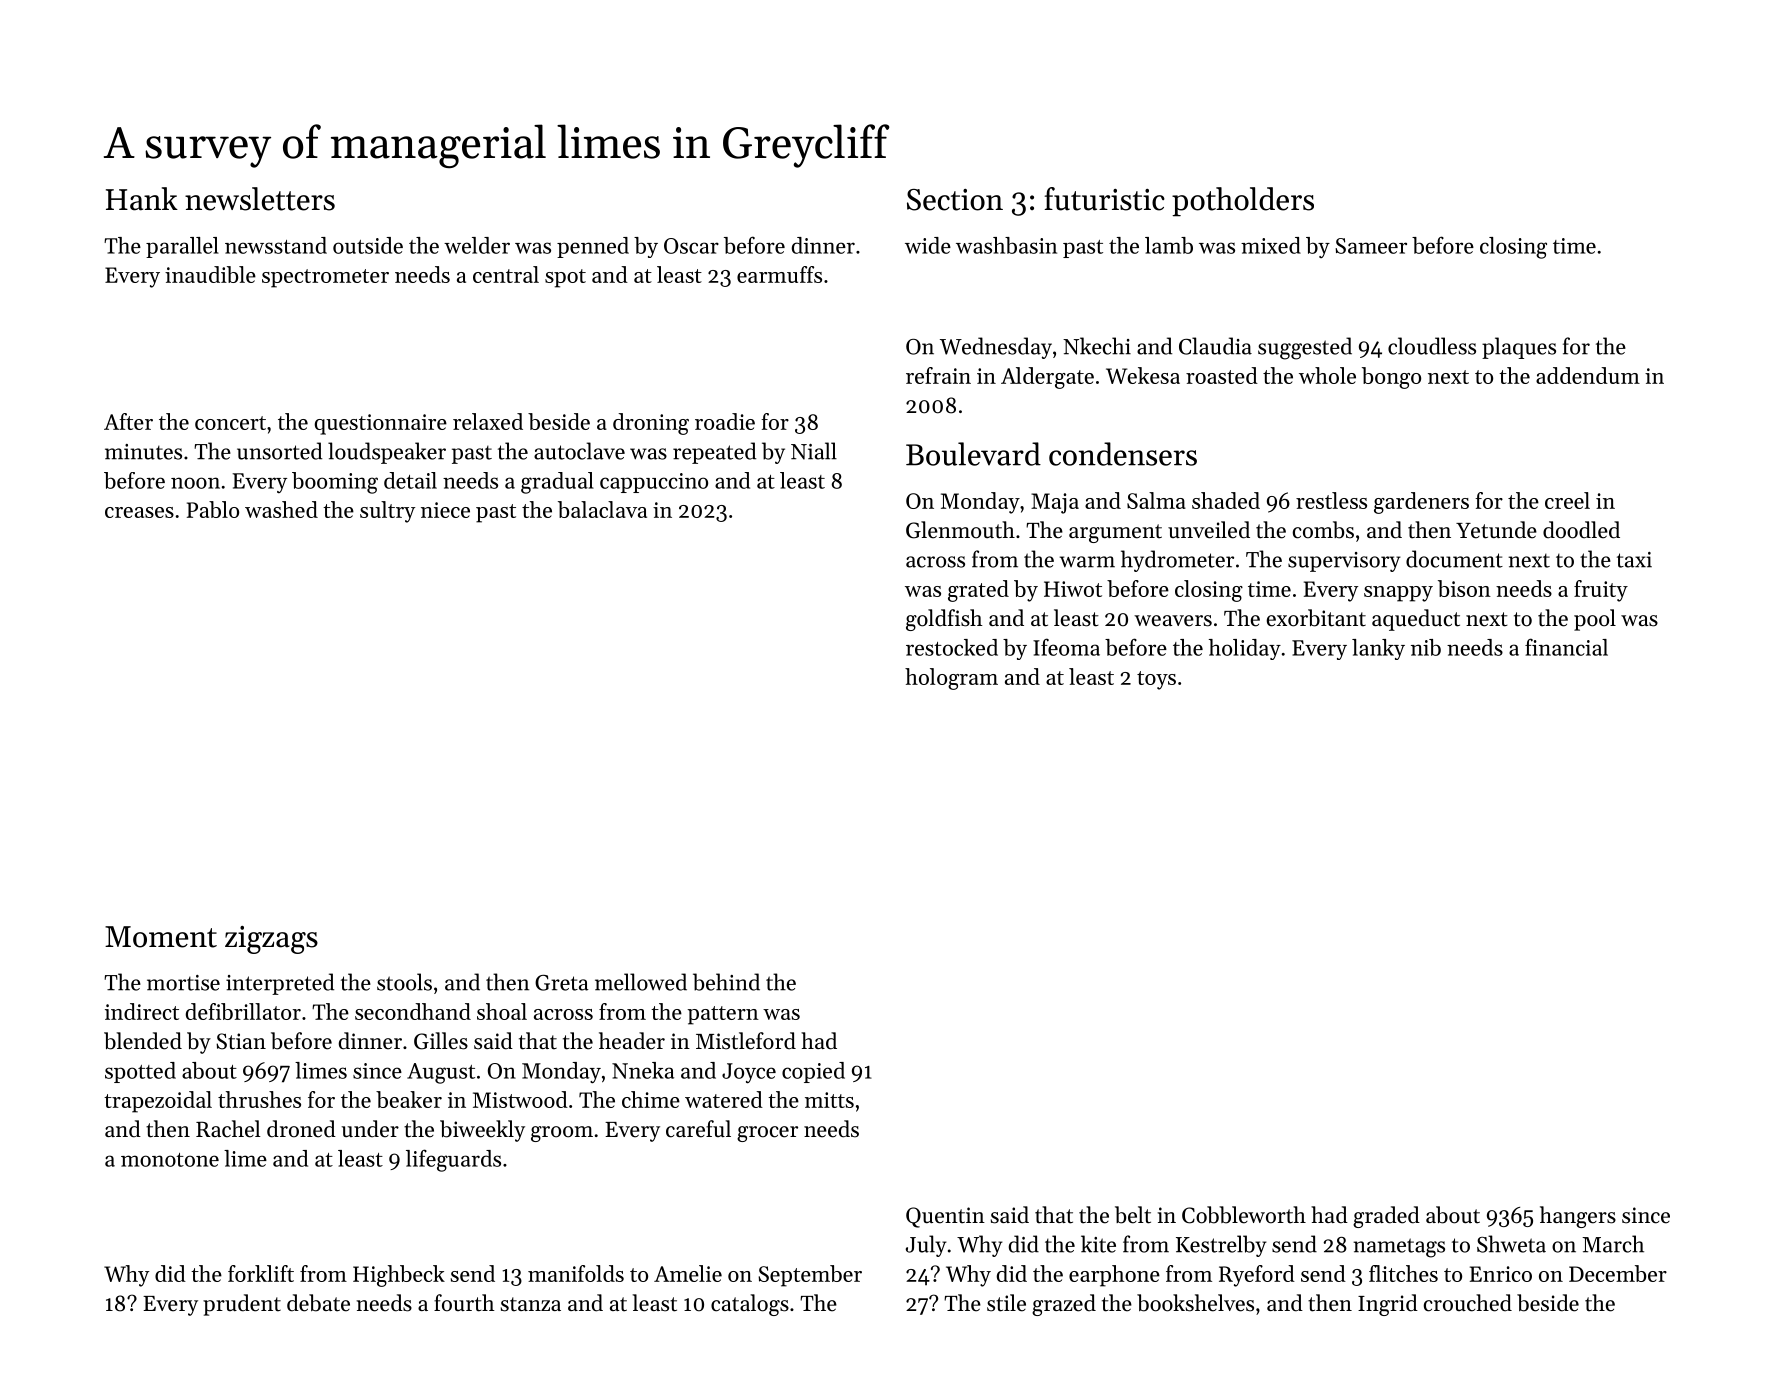  What do you see at coordinates (955, 200) in the screenshot?
I see `Section` at bounding box center [955, 200].
